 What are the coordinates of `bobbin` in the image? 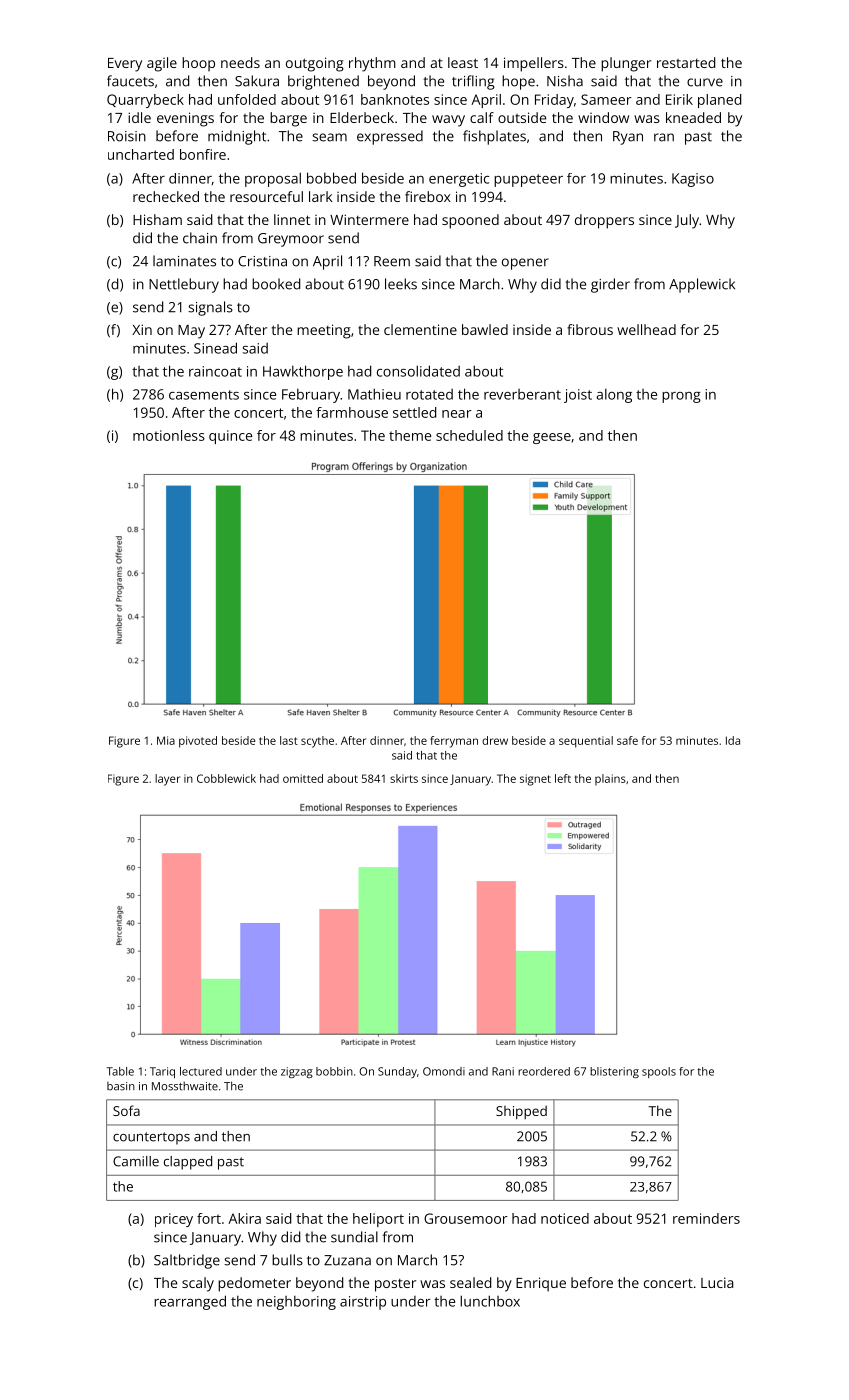 It's located at (334, 1071).
